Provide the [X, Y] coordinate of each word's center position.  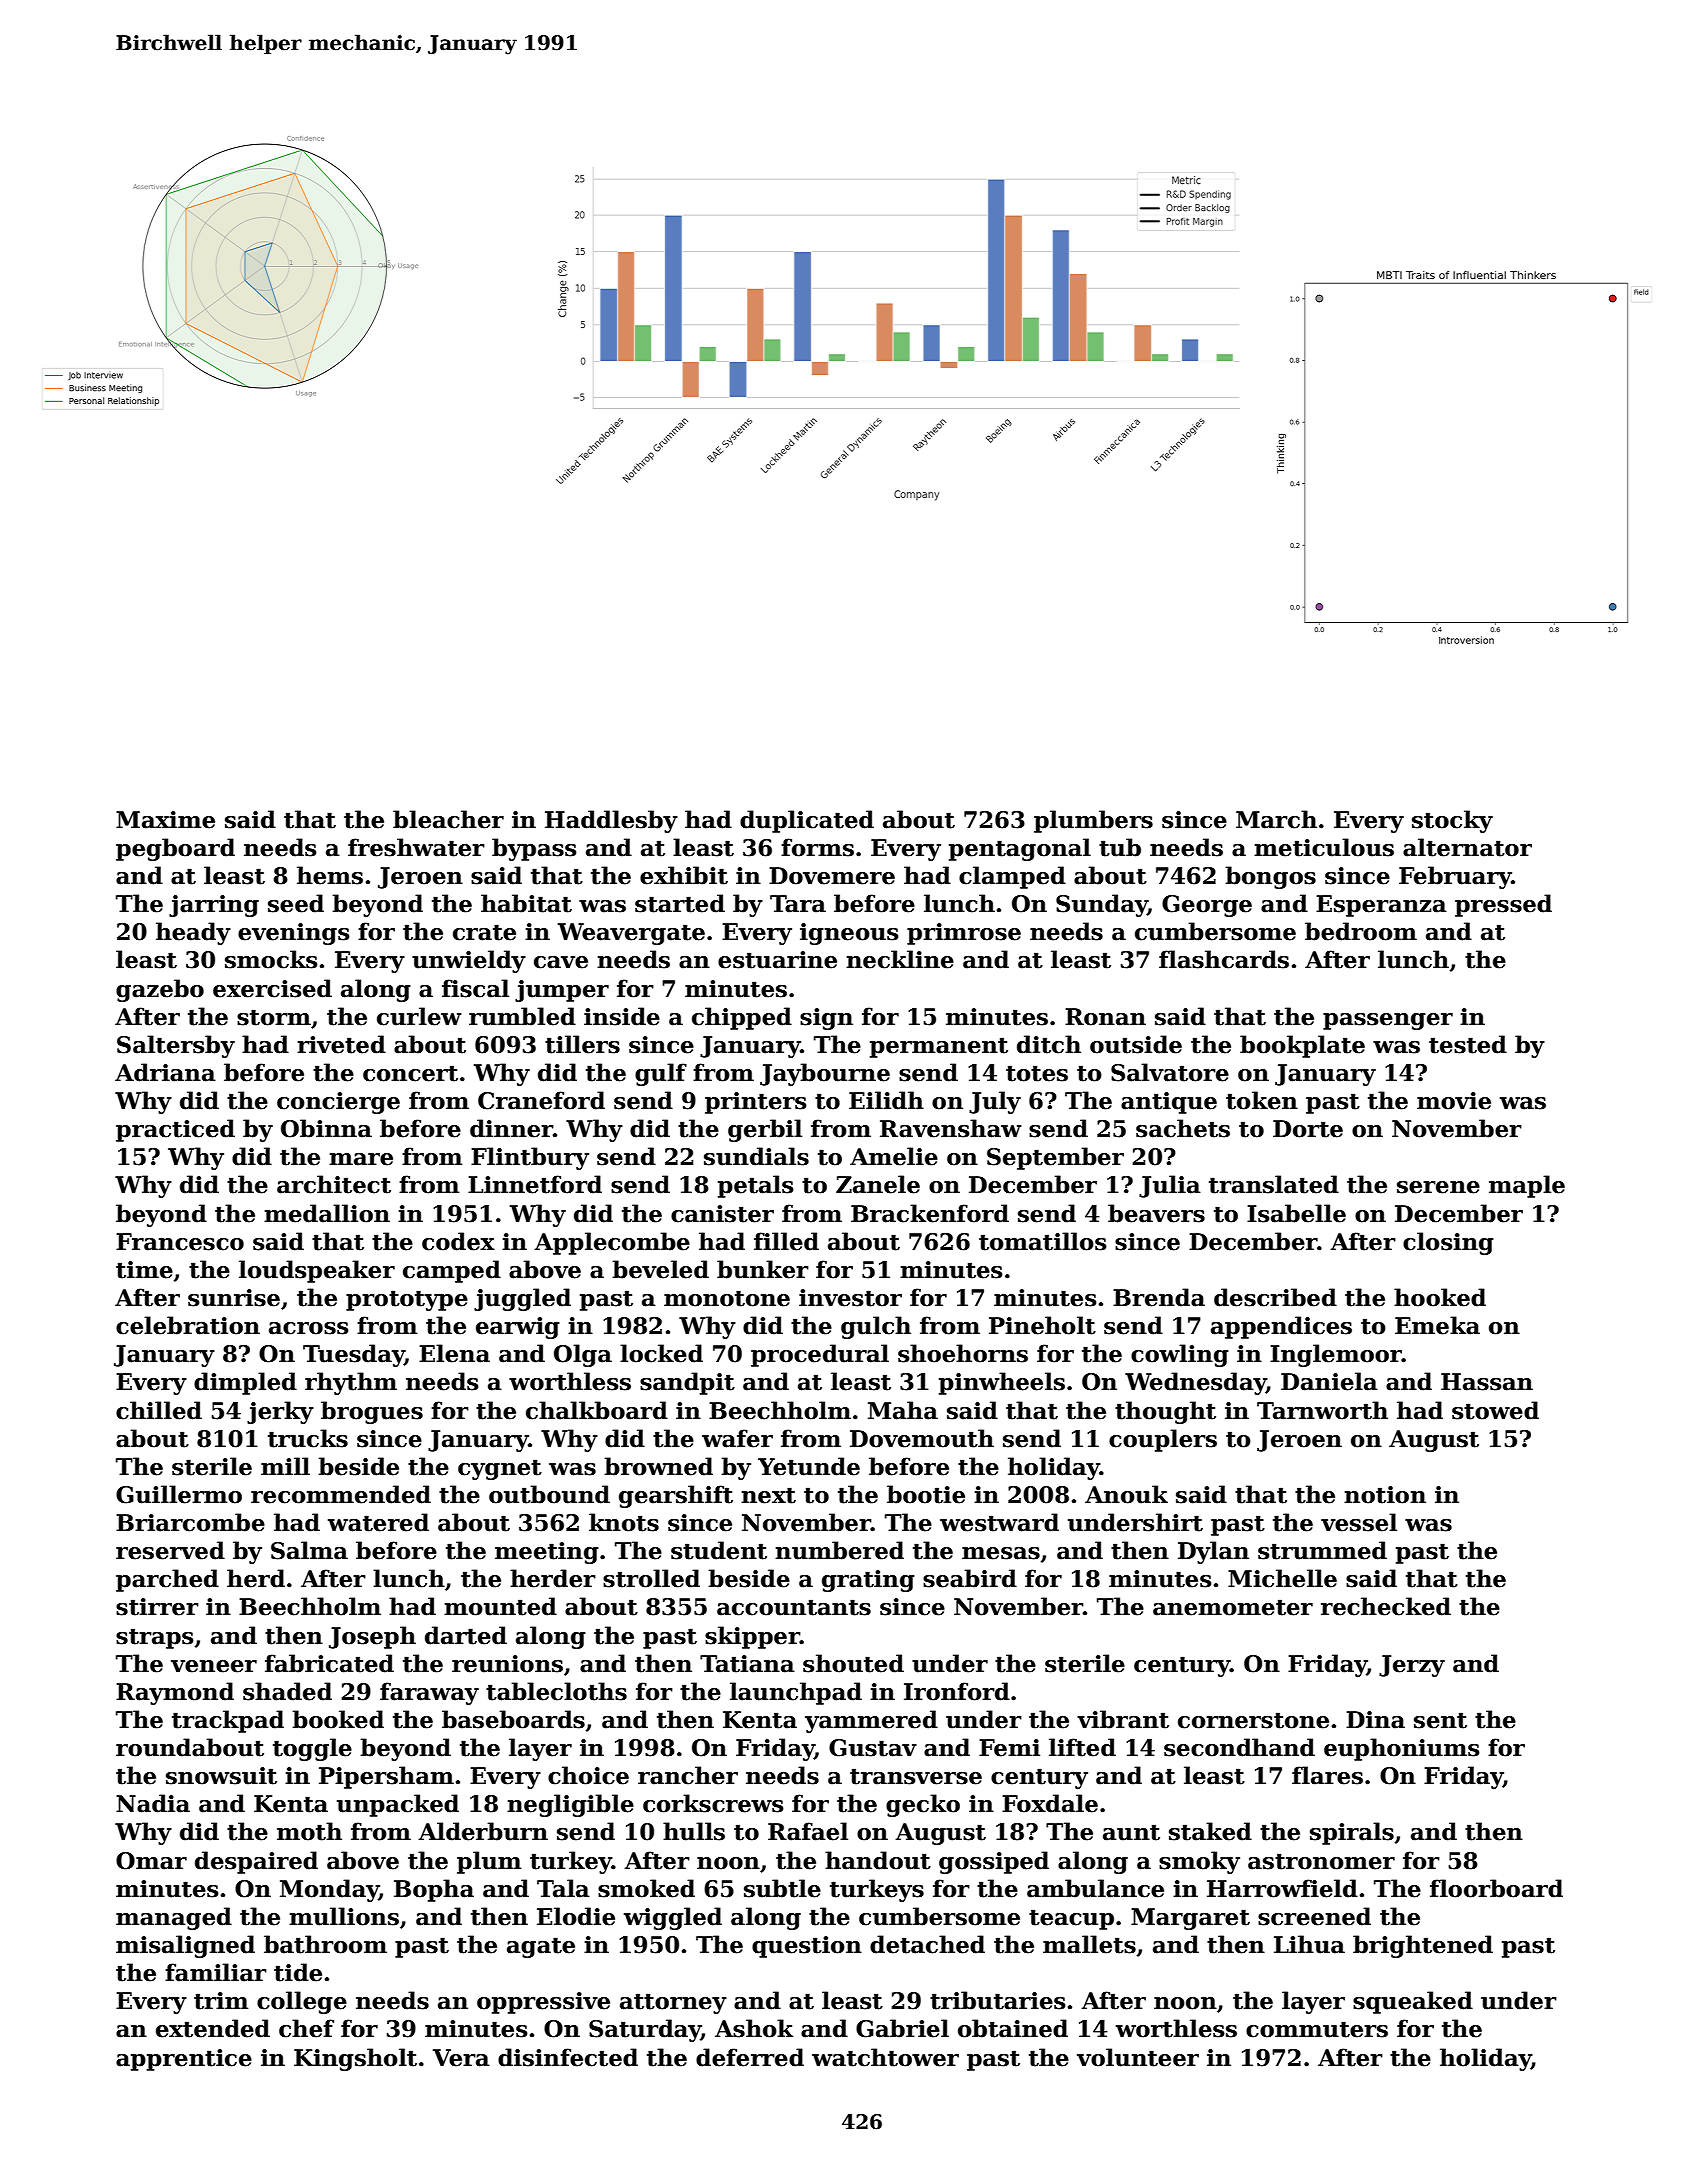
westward [999, 1522]
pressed [1503, 905]
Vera [461, 2058]
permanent [939, 1047]
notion [1385, 1495]
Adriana [165, 1072]
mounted [500, 1606]
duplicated [807, 821]
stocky [1452, 821]
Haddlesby [611, 821]
